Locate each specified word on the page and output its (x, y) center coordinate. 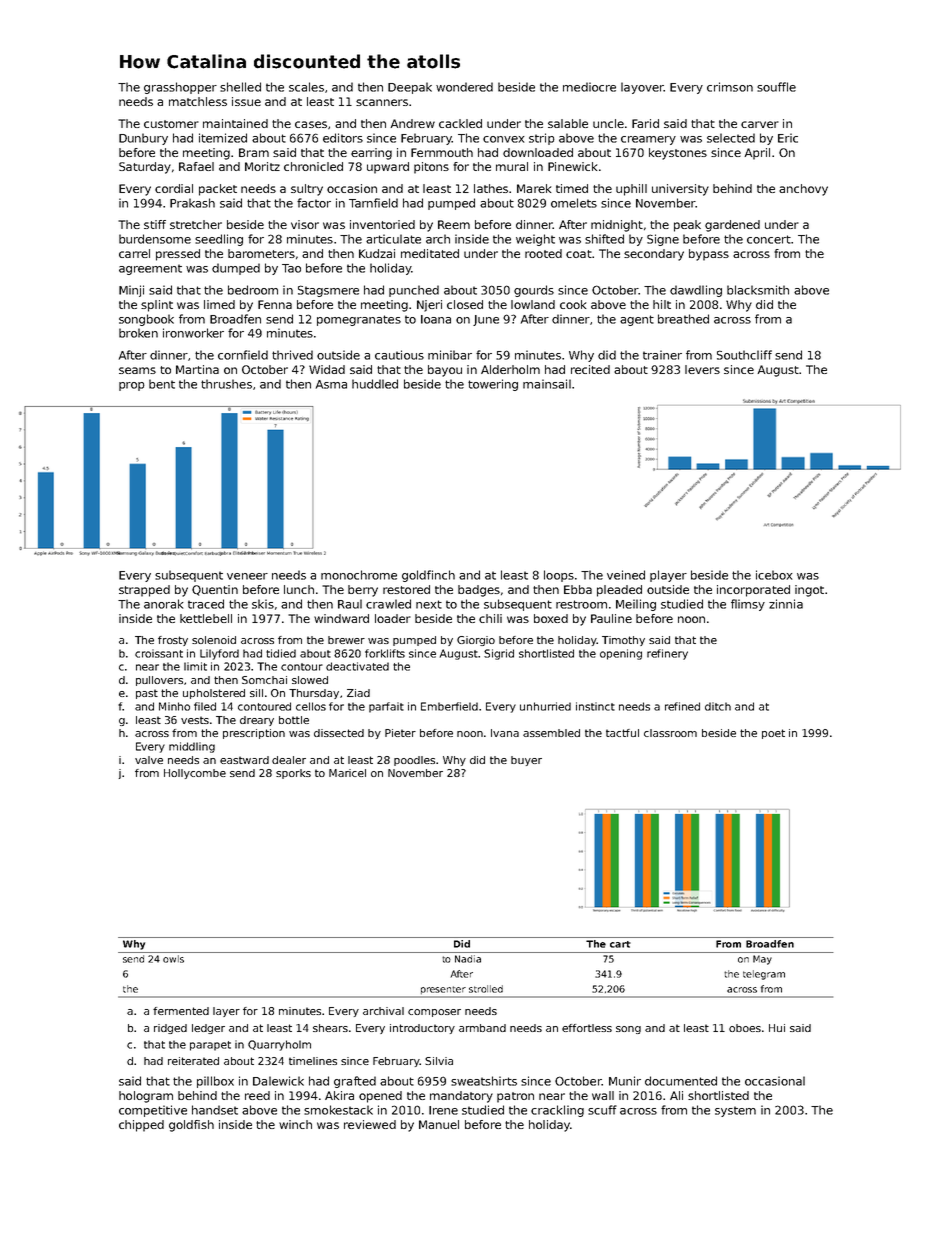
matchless (198, 101)
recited (590, 369)
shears (330, 1028)
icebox (774, 575)
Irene (443, 1110)
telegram (764, 975)
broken (138, 333)
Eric (788, 138)
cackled (460, 123)
